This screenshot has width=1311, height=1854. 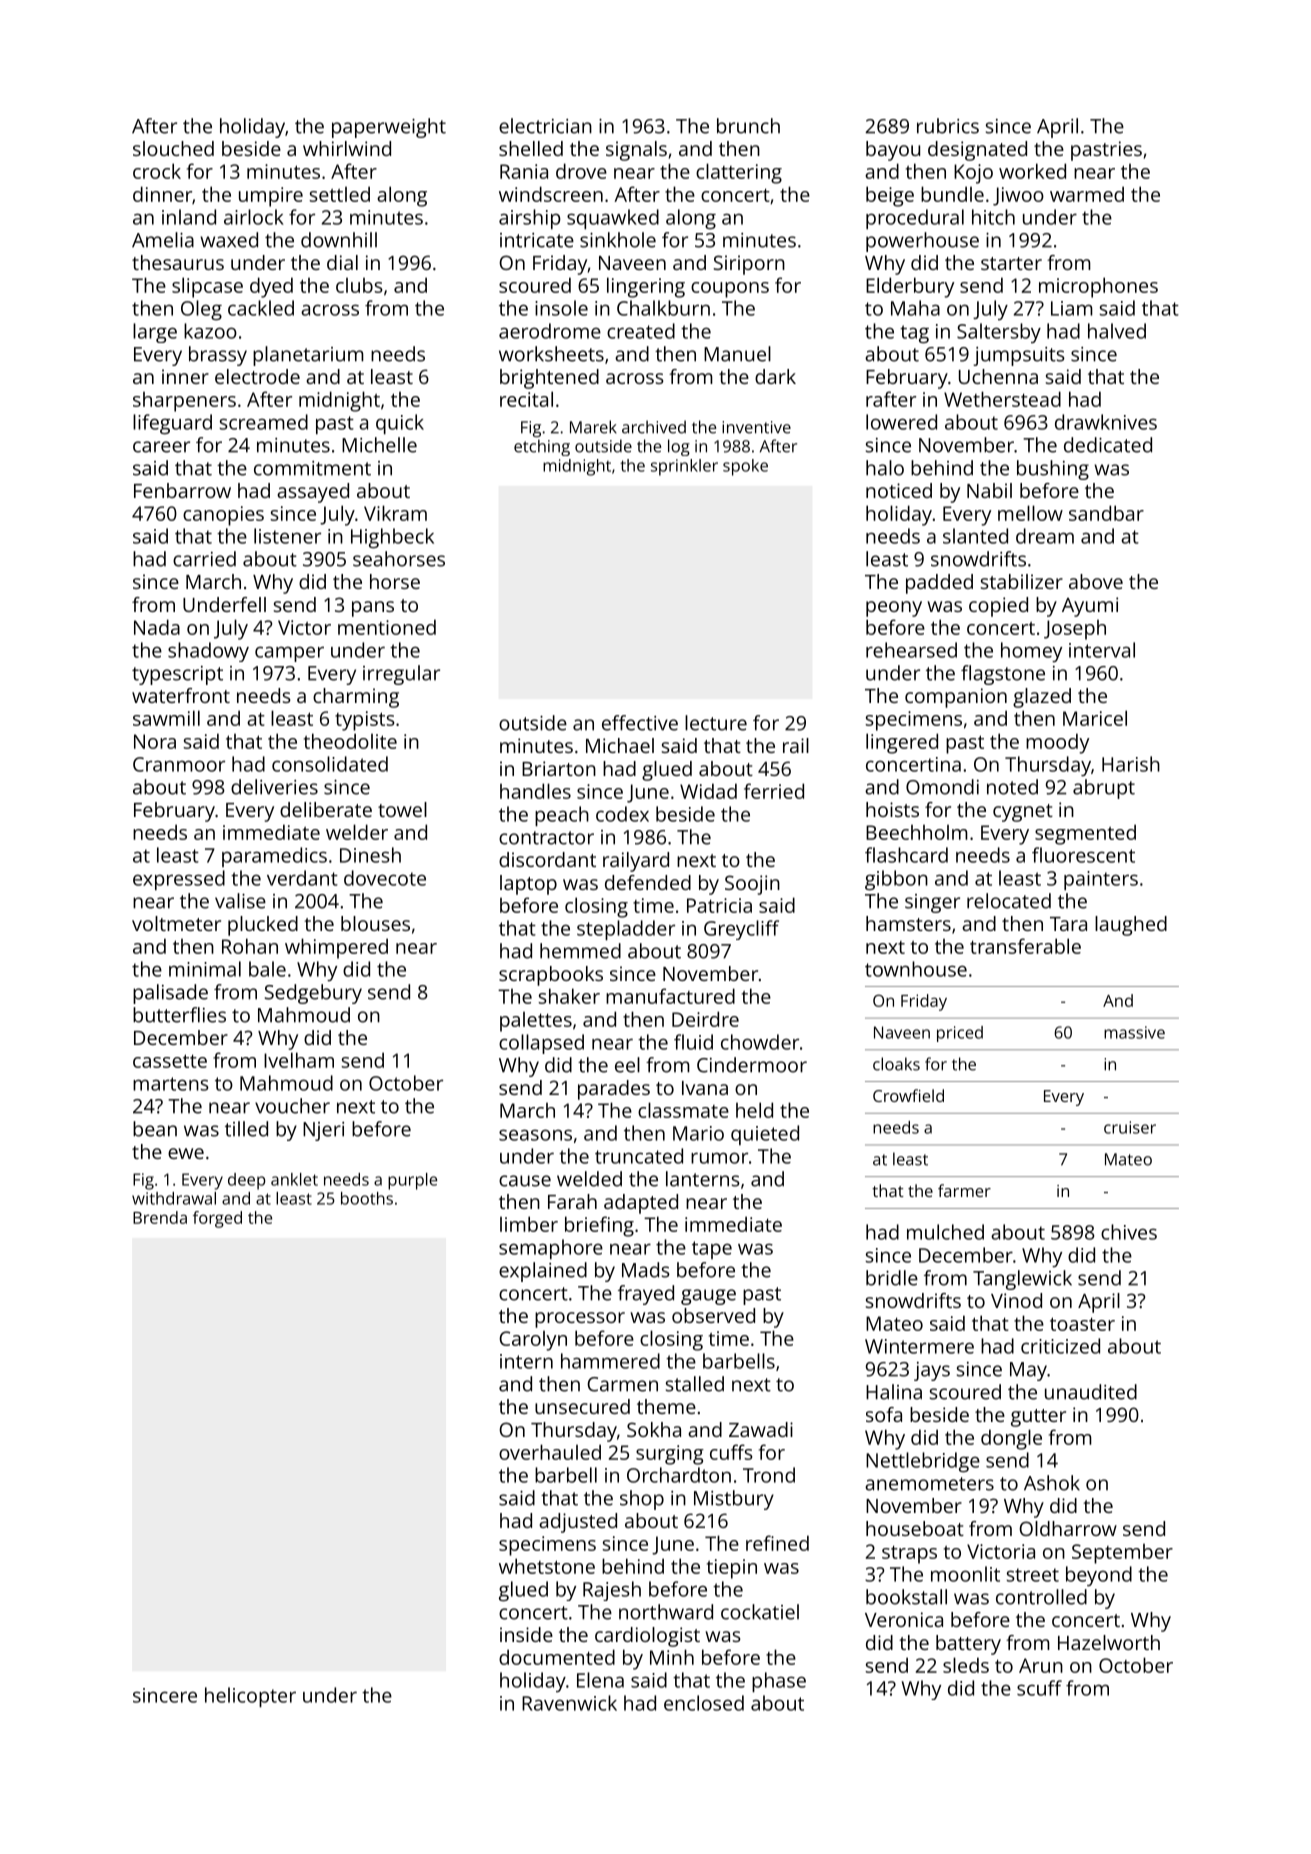 What do you see at coordinates (250, 1697) in the screenshot?
I see `helicopter` at bounding box center [250, 1697].
